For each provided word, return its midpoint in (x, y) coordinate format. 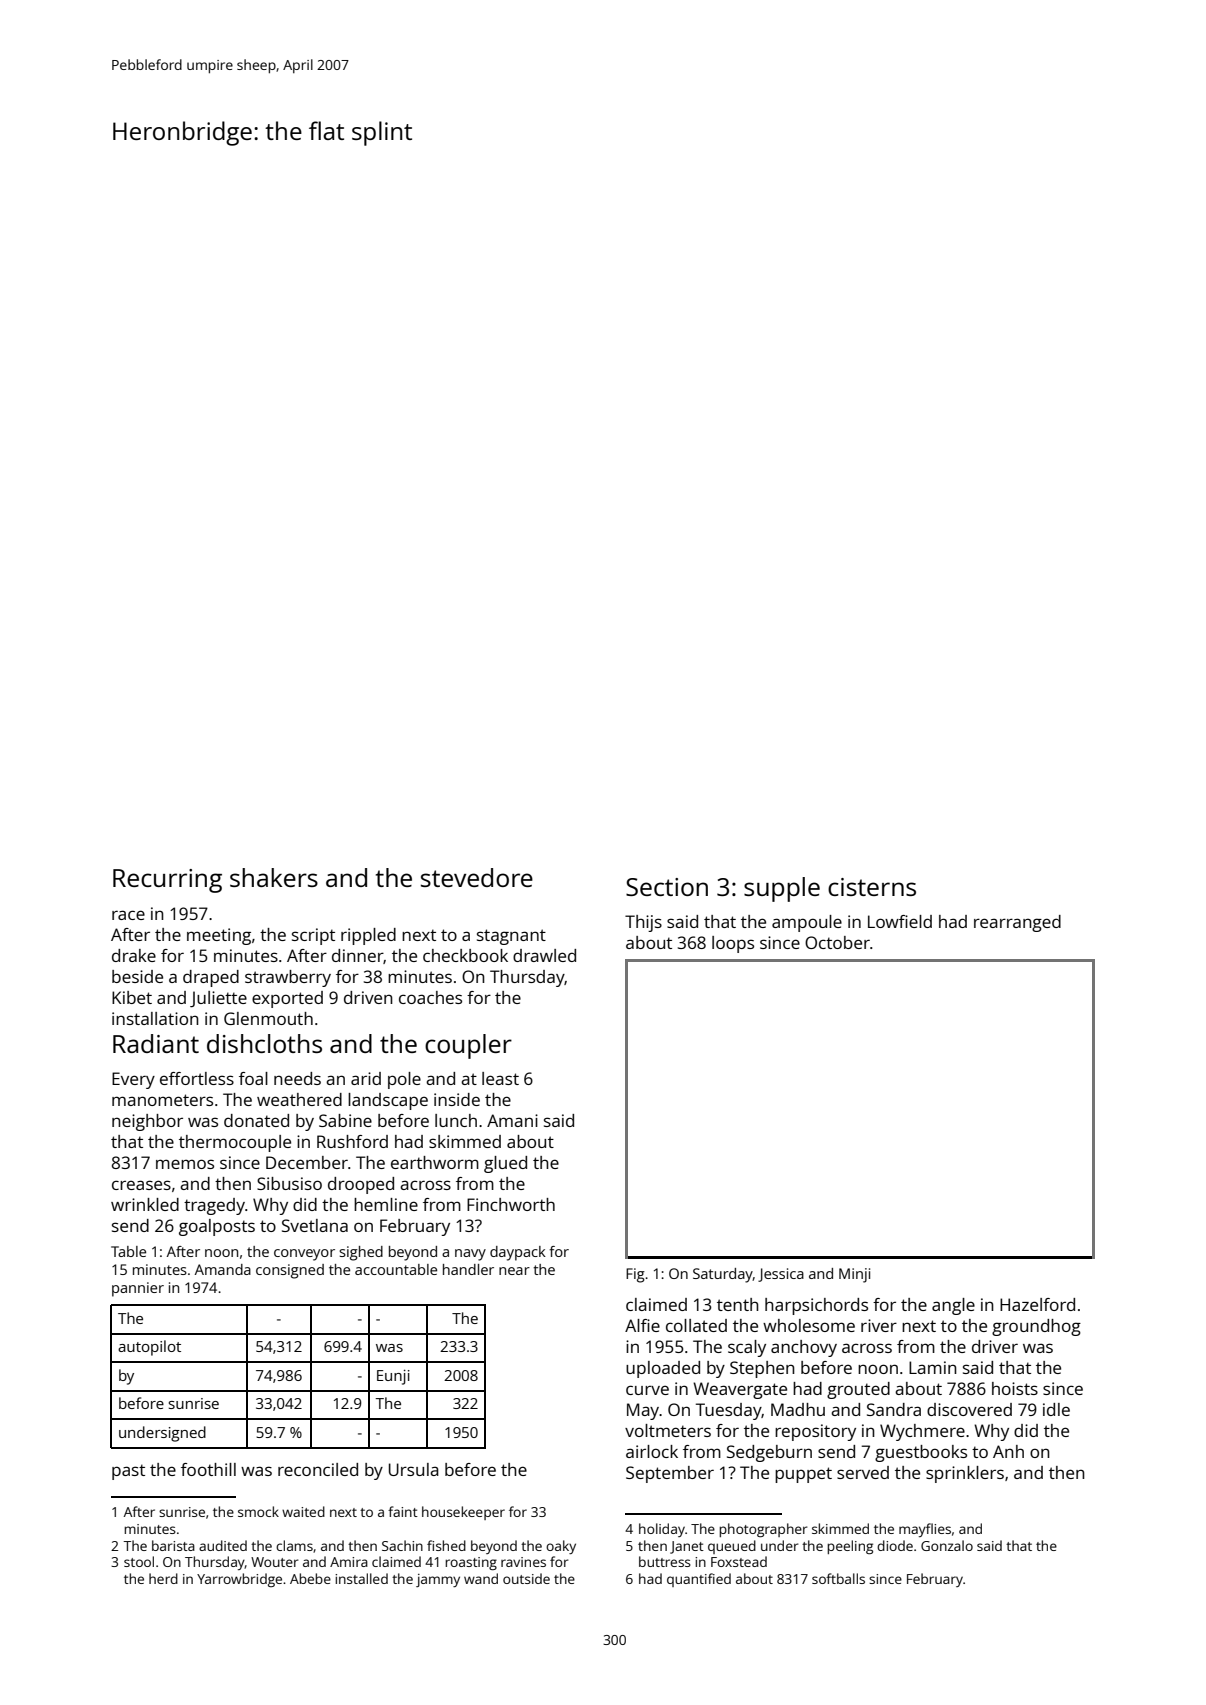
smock (258, 1511)
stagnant (511, 937)
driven (368, 997)
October (837, 942)
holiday (662, 1530)
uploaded (663, 1369)
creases (141, 1185)
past (128, 1472)
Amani (512, 1120)
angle (953, 1306)
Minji (854, 1275)
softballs (838, 1578)
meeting (219, 936)
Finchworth (511, 1204)
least (500, 1078)
